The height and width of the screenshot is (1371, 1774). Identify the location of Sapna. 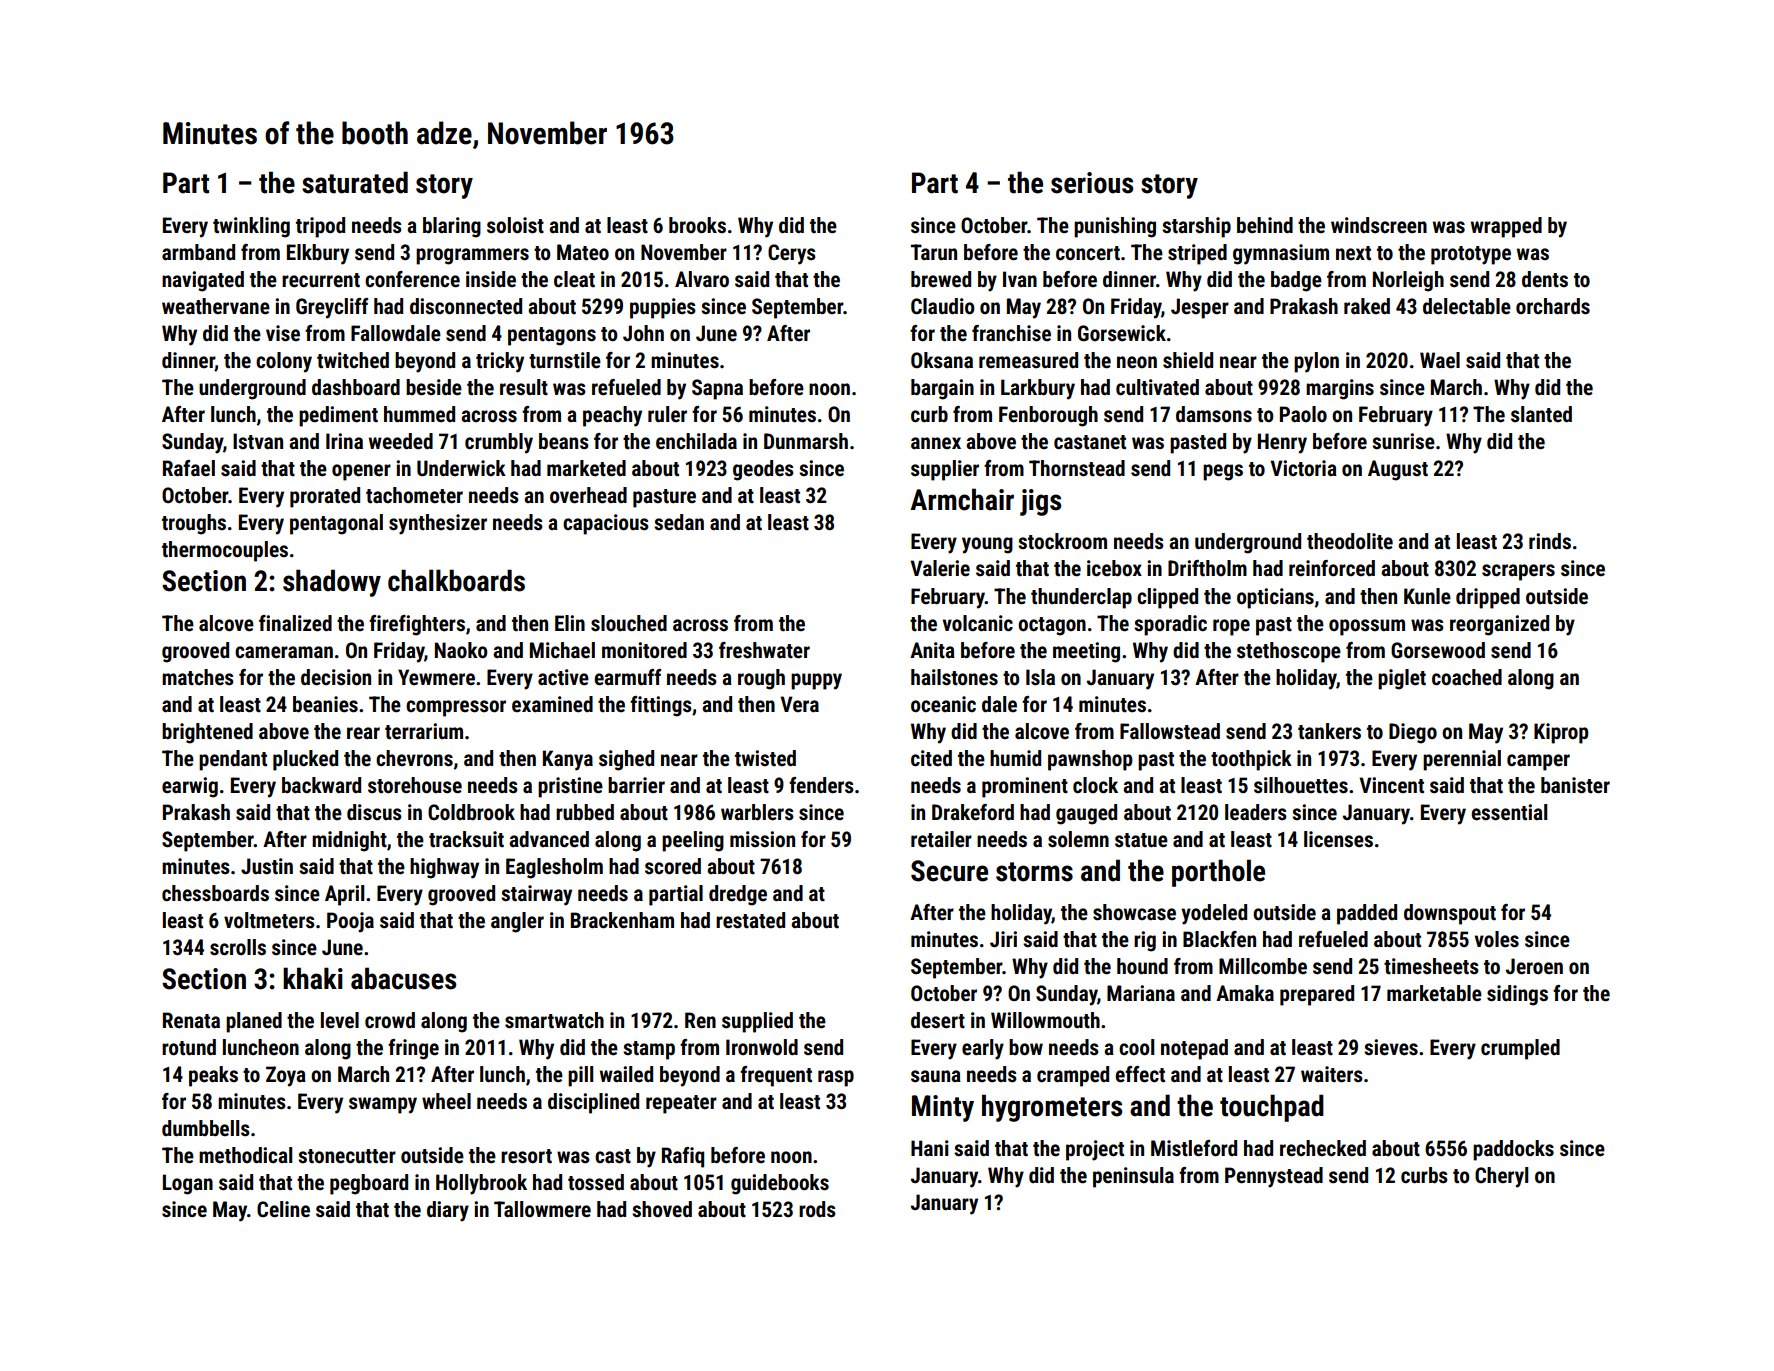
(717, 389).
